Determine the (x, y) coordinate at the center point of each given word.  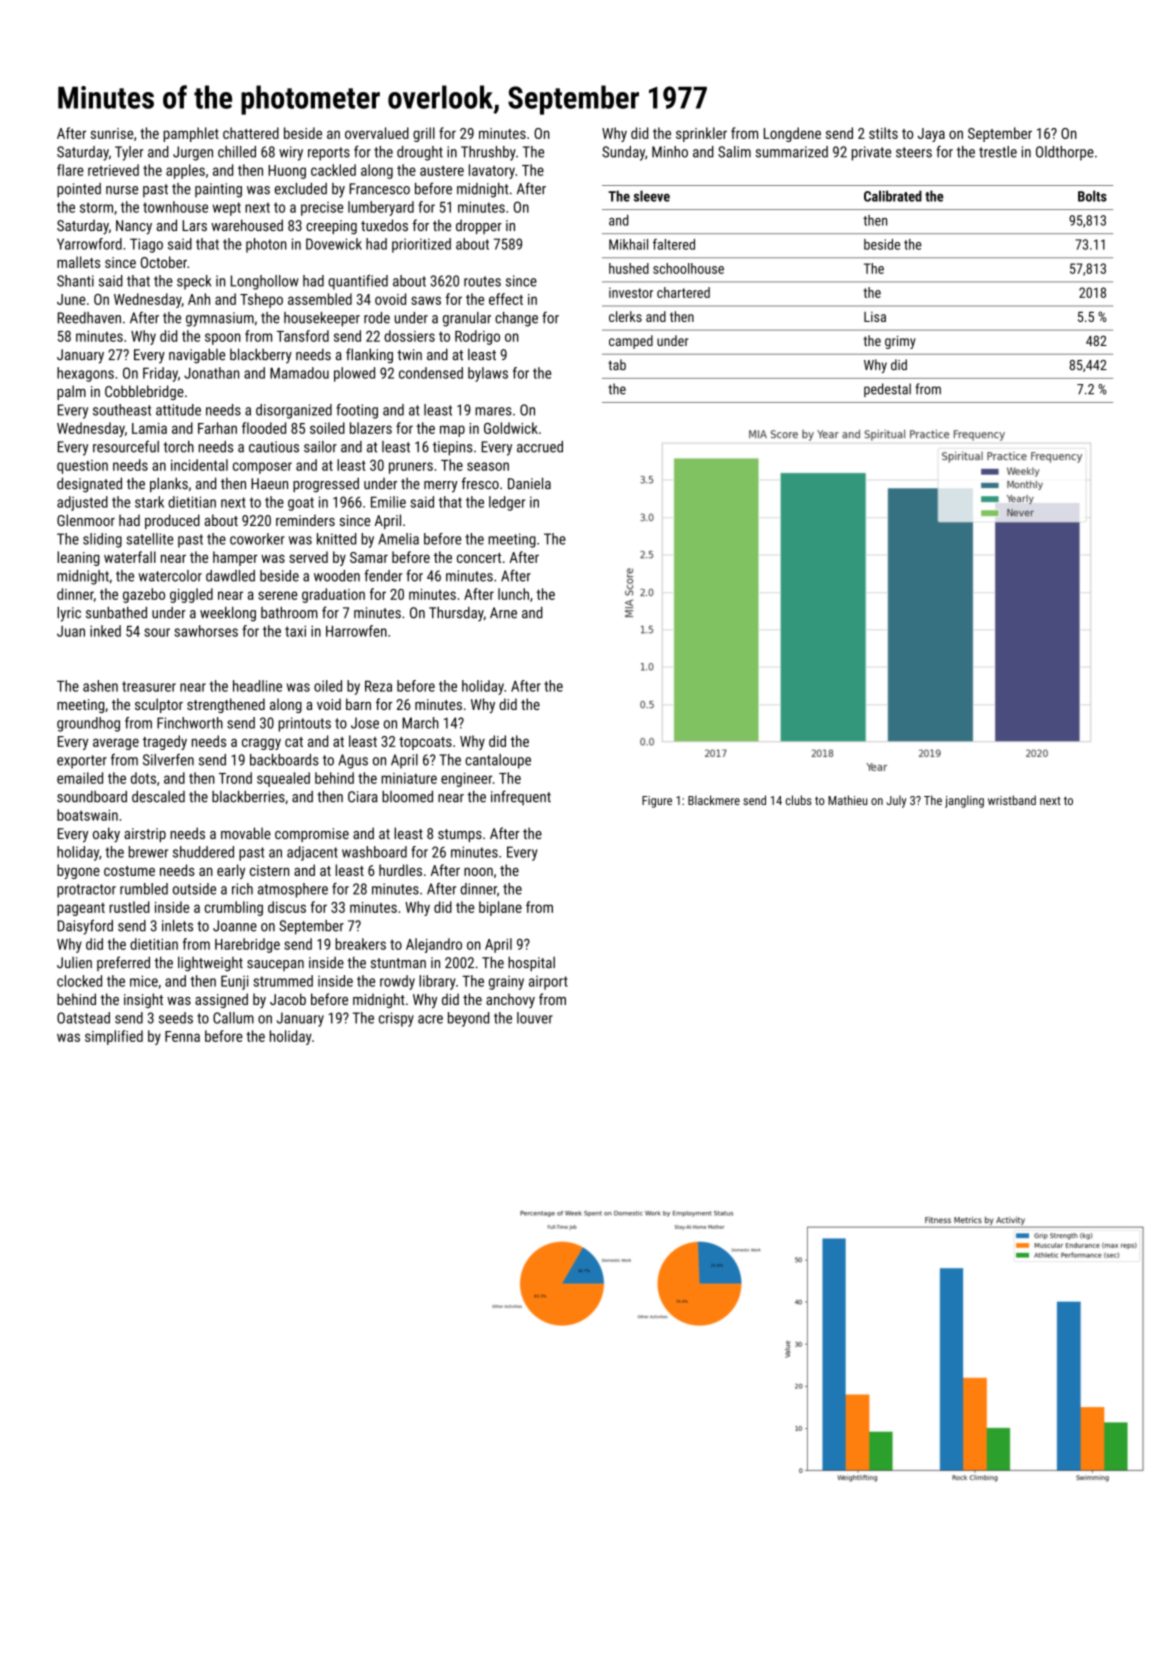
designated (89, 485)
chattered (251, 133)
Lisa (875, 317)
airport (548, 983)
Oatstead (83, 1018)
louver (535, 1018)
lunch (513, 594)
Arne (503, 613)
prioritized (421, 245)
